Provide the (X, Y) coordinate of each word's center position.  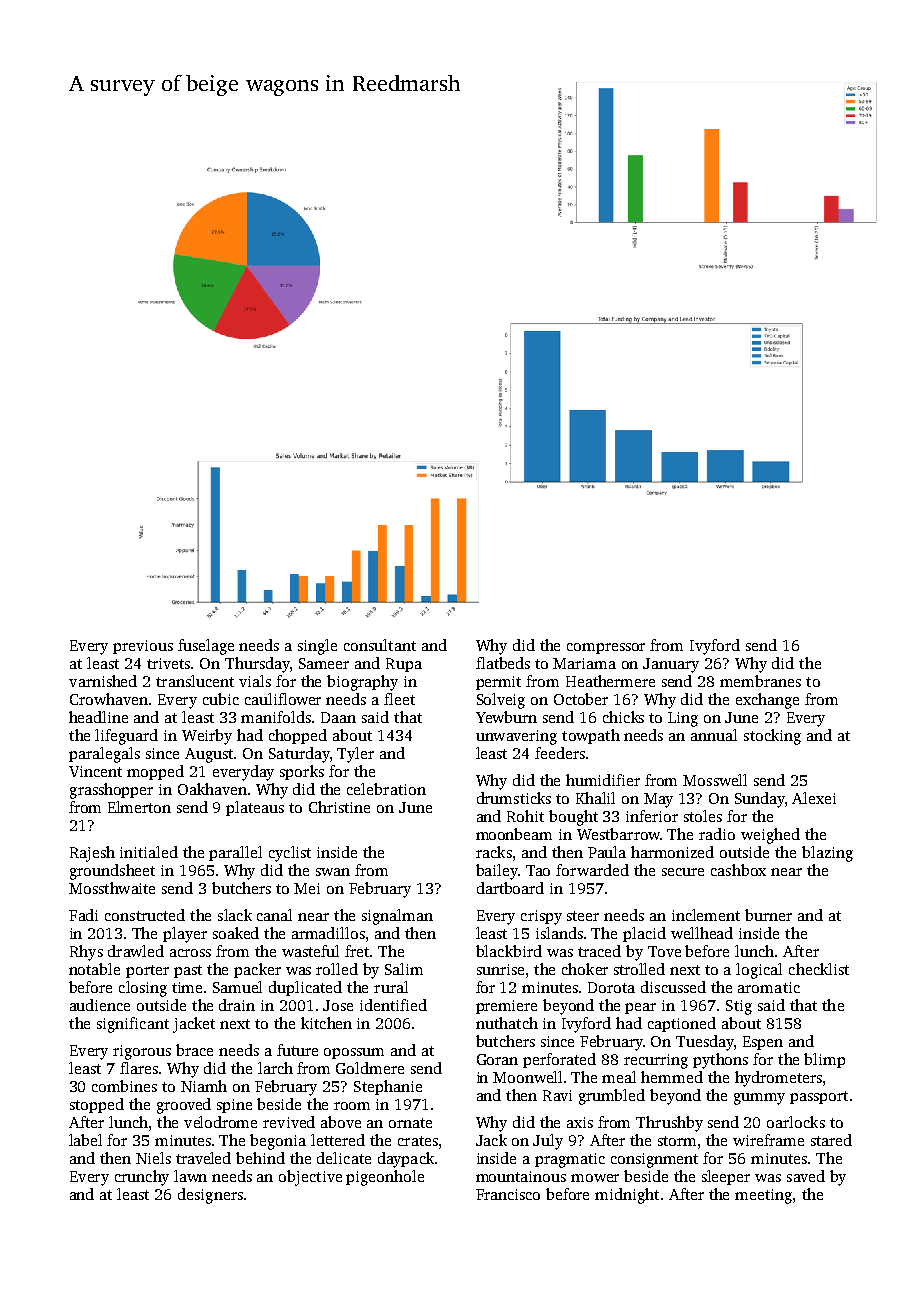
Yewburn (506, 717)
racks (494, 852)
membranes (760, 681)
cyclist (290, 854)
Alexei (814, 798)
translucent (195, 681)
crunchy (142, 1178)
